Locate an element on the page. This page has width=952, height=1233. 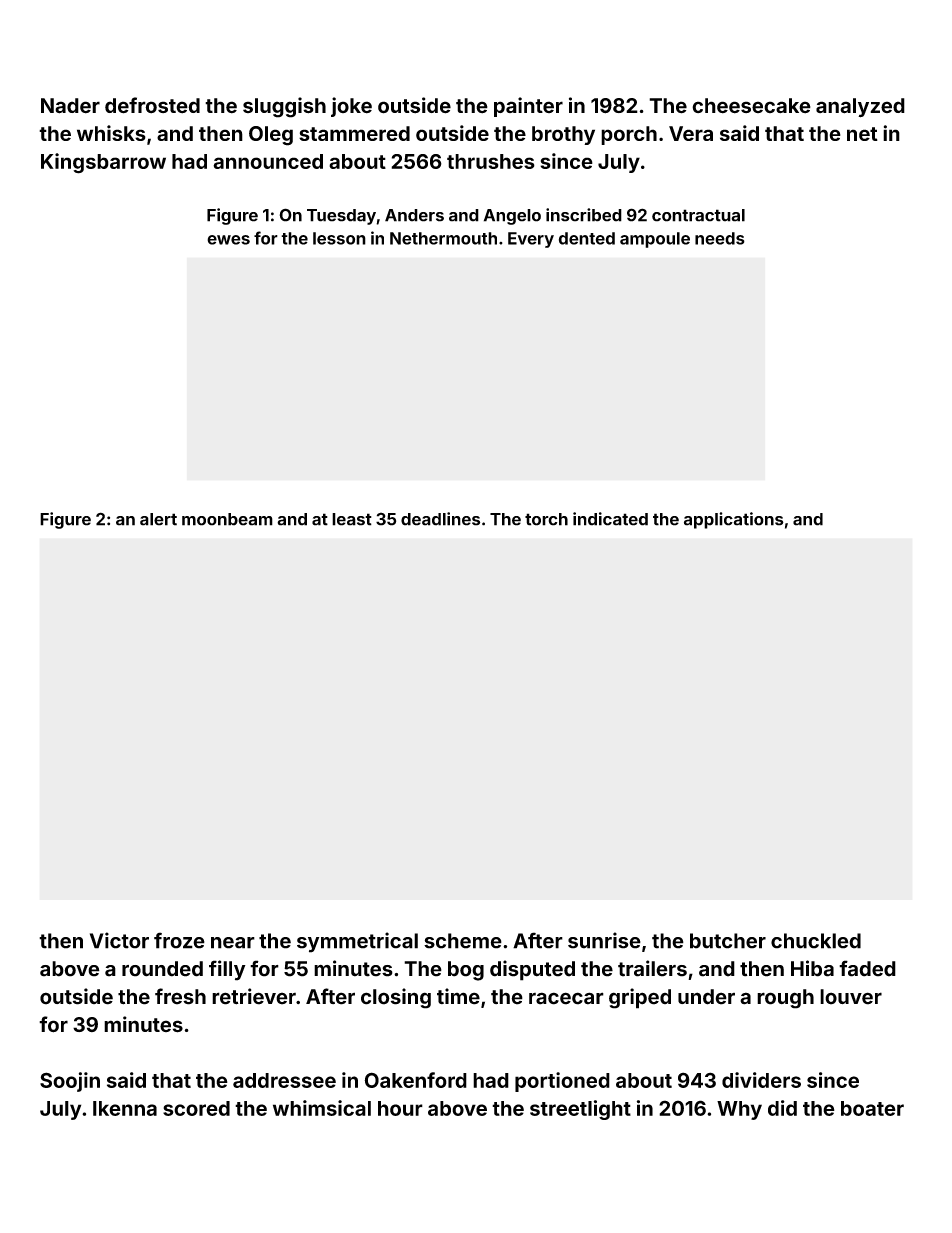
indicated is located at coordinates (610, 519).
